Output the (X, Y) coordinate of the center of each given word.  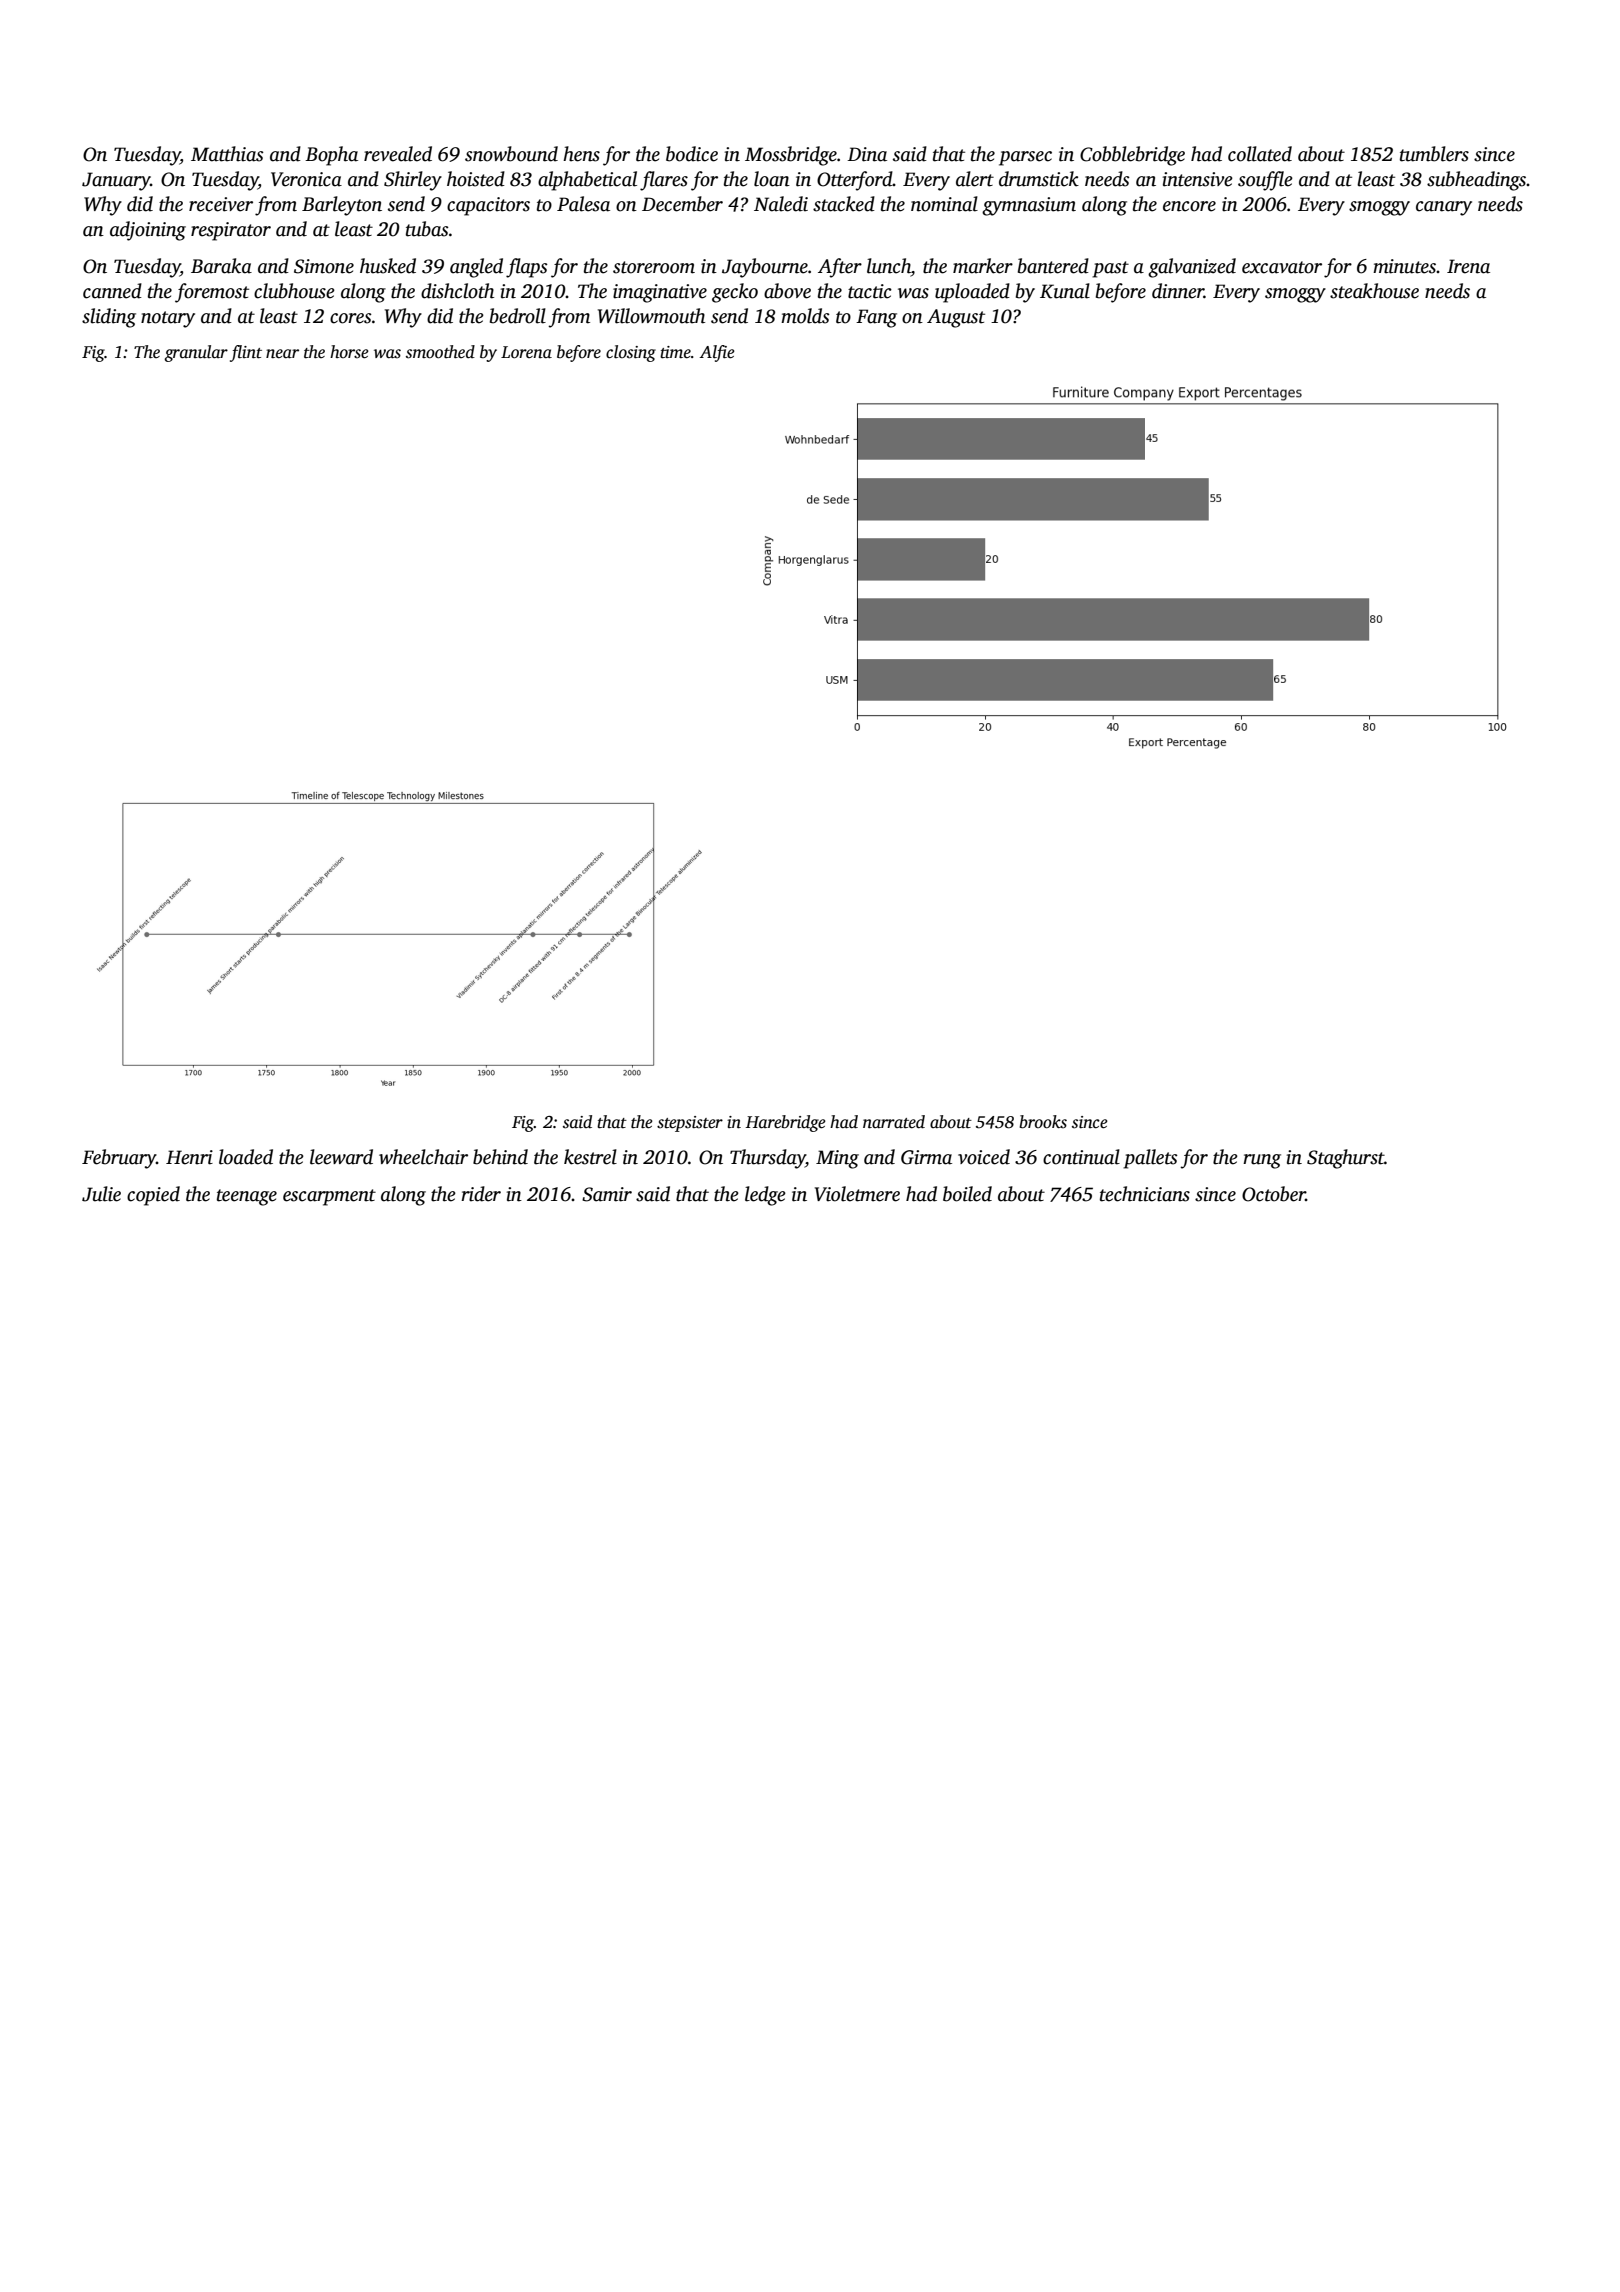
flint (246, 353)
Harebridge (785, 1123)
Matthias (227, 154)
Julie (101, 1194)
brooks (1043, 1122)
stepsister (690, 1124)
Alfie (717, 353)
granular (196, 353)
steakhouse (1374, 291)
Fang (876, 318)
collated (1260, 154)
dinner (1178, 291)
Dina (867, 154)
